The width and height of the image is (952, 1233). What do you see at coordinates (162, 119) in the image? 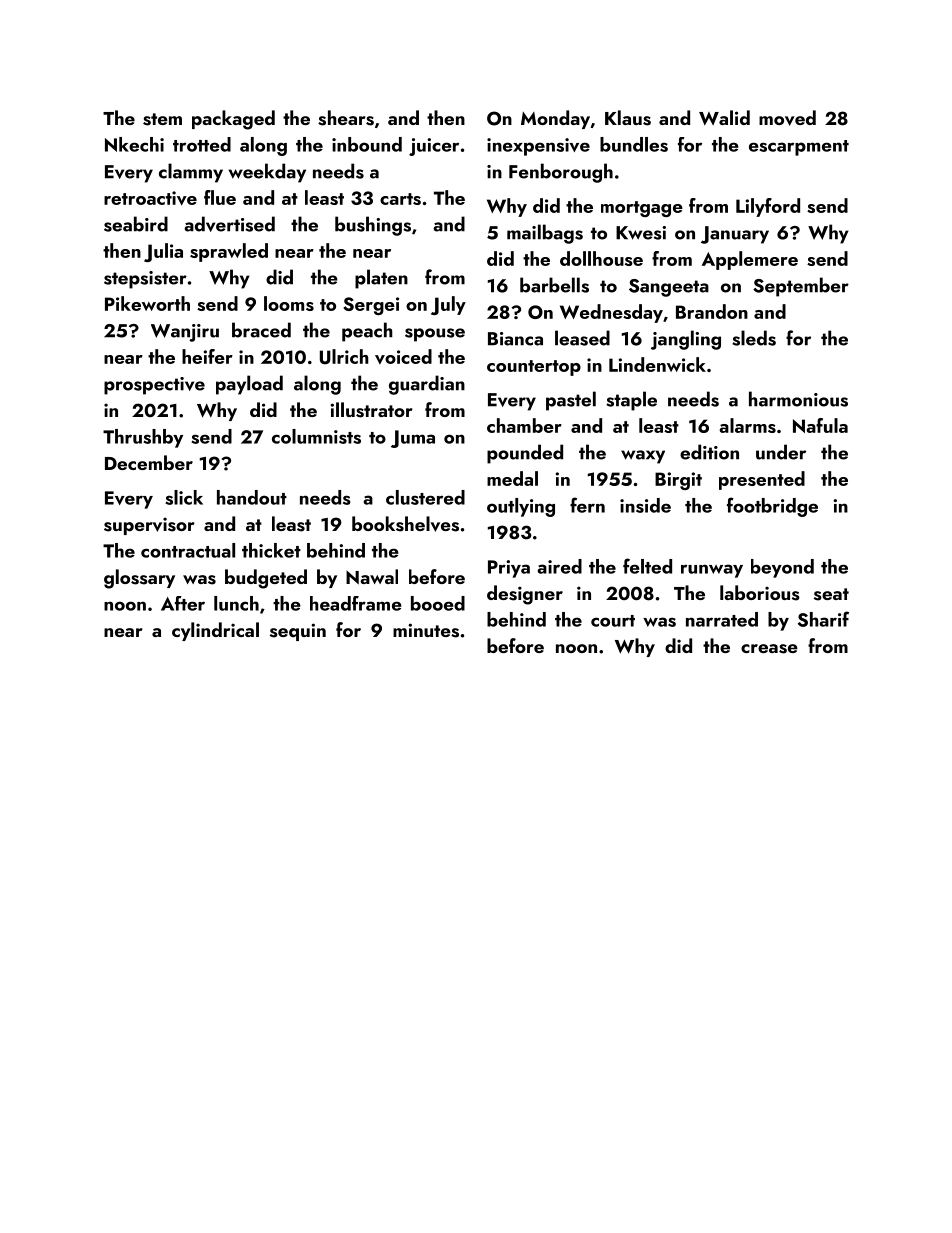
I see `stem` at bounding box center [162, 119].
